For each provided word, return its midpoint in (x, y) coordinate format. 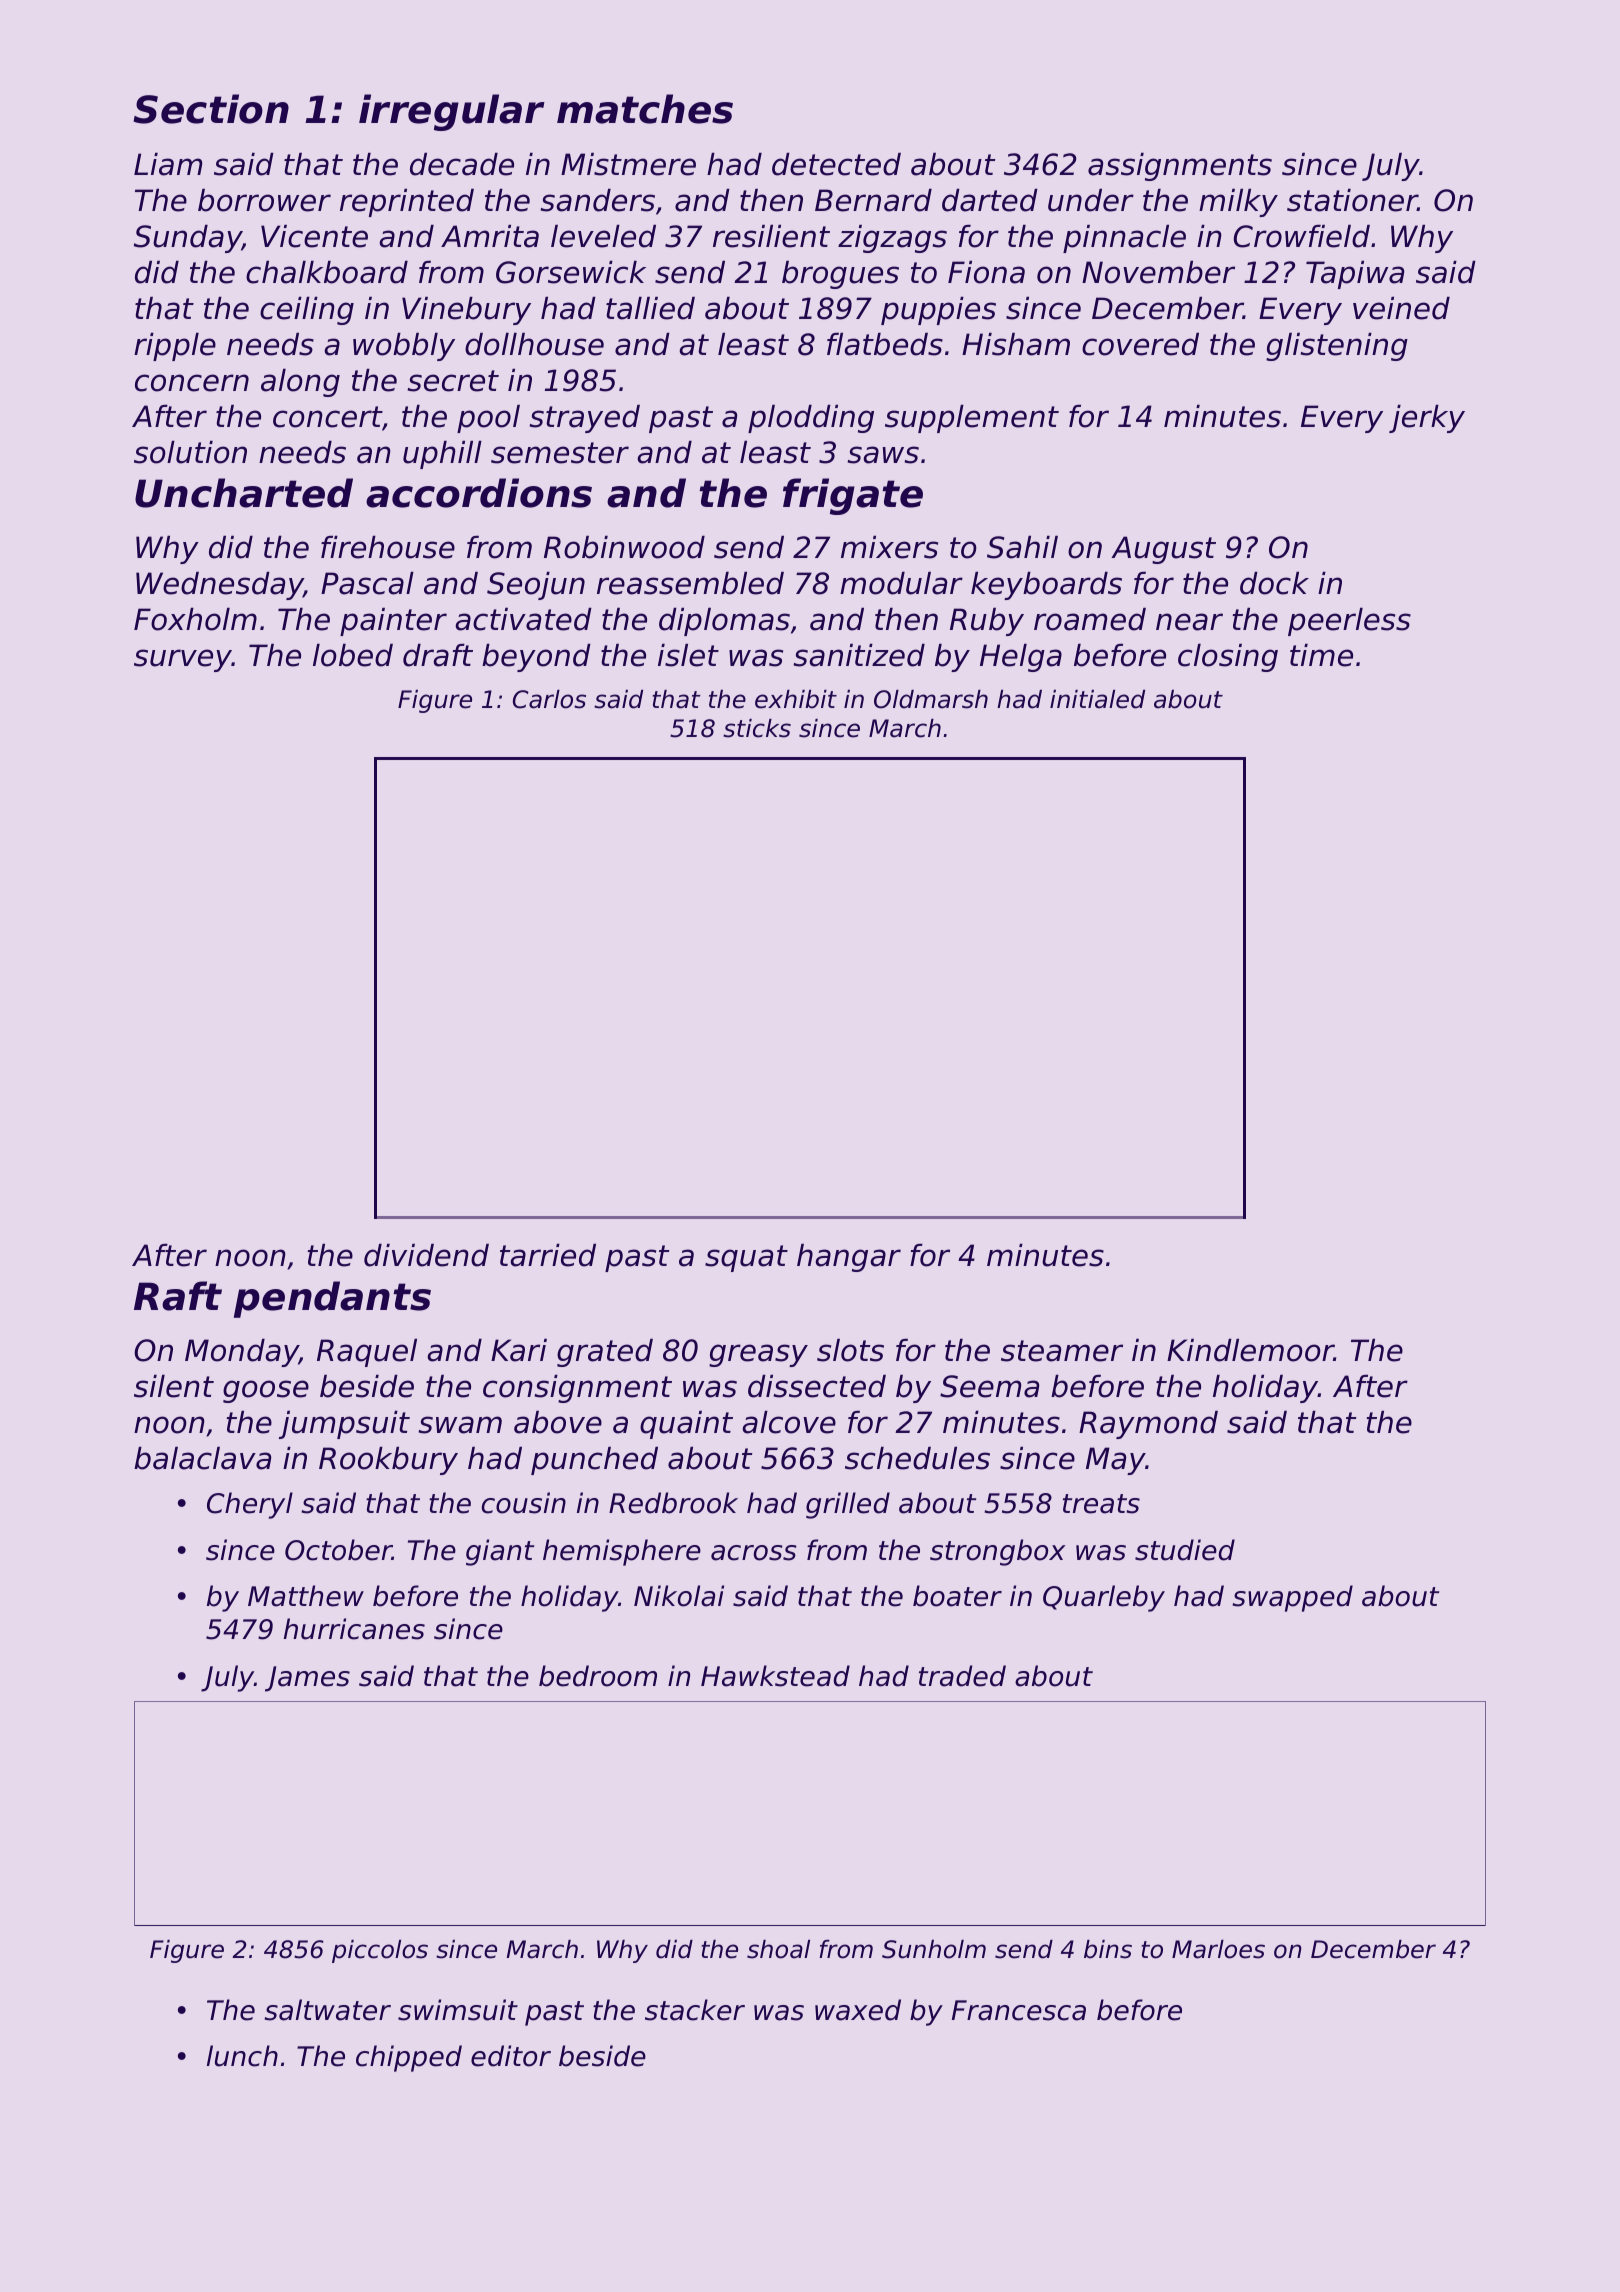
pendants (332, 1299)
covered (1140, 344)
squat (746, 1258)
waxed (858, 2010)
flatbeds (885, 344)
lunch (242, 2056)
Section (211, 109)
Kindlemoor (1250, 1350)
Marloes (1218, 1949)
